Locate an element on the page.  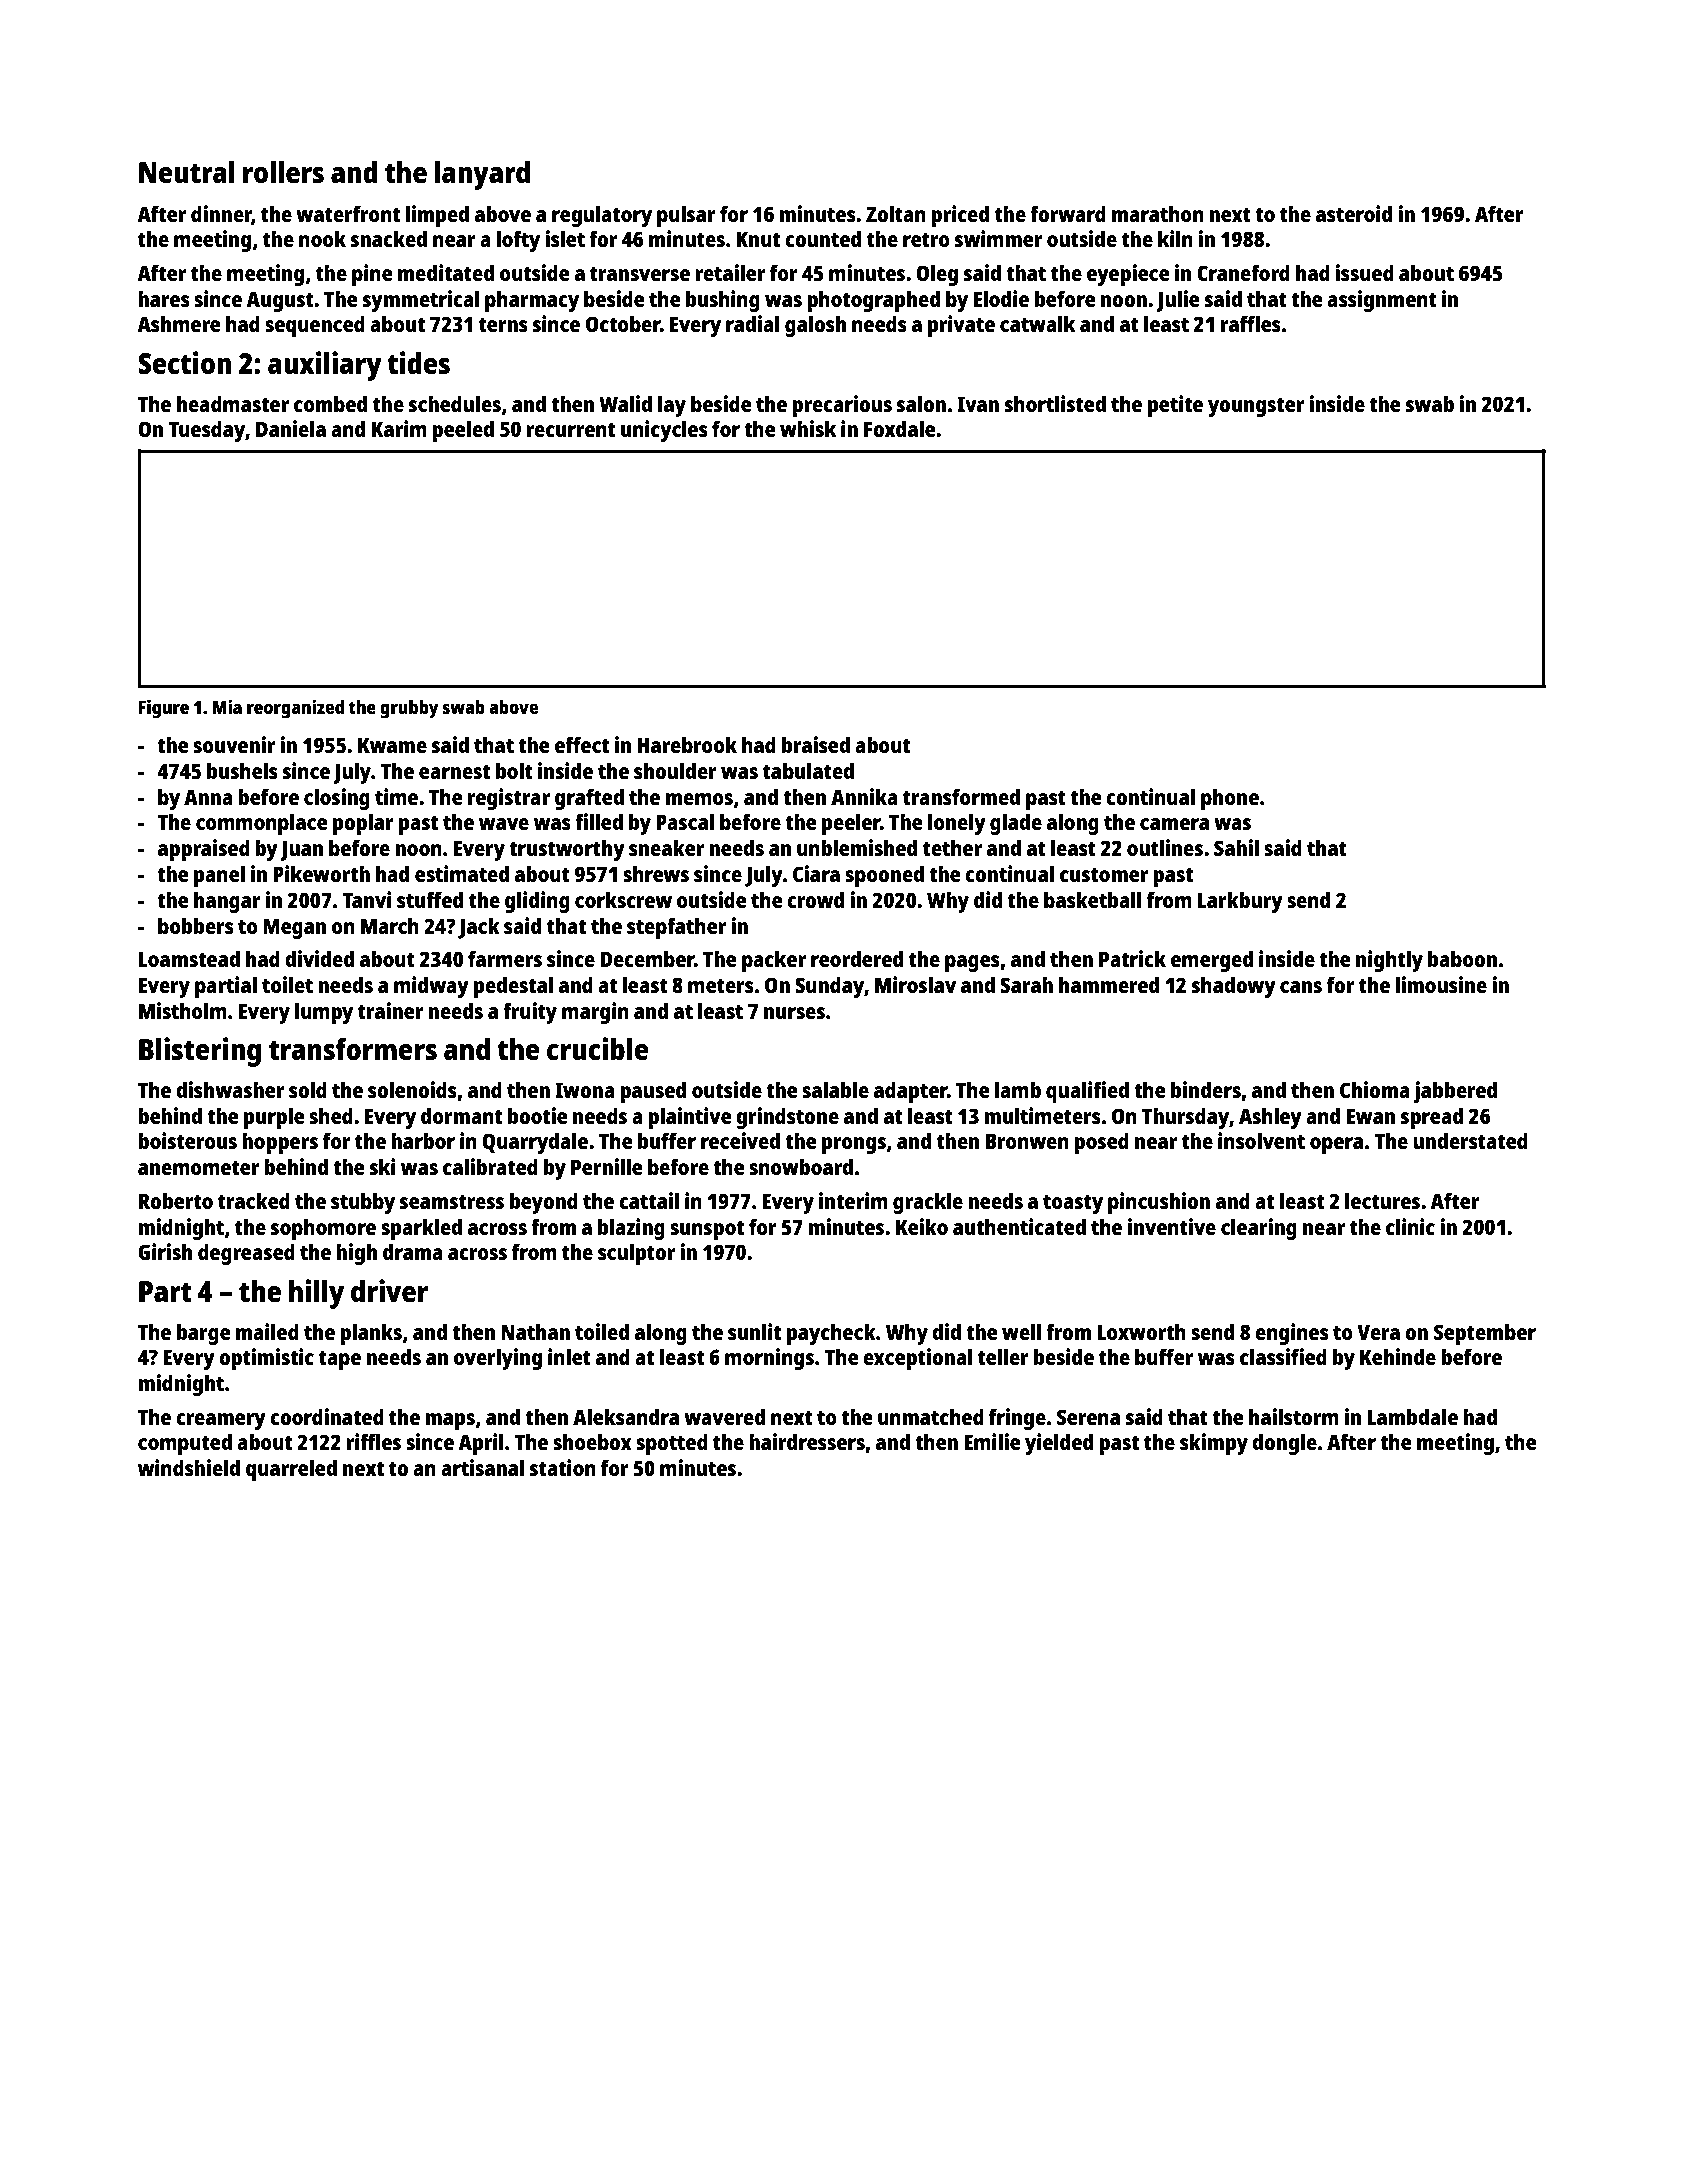
estimated is located at coordinates (462, 873).
